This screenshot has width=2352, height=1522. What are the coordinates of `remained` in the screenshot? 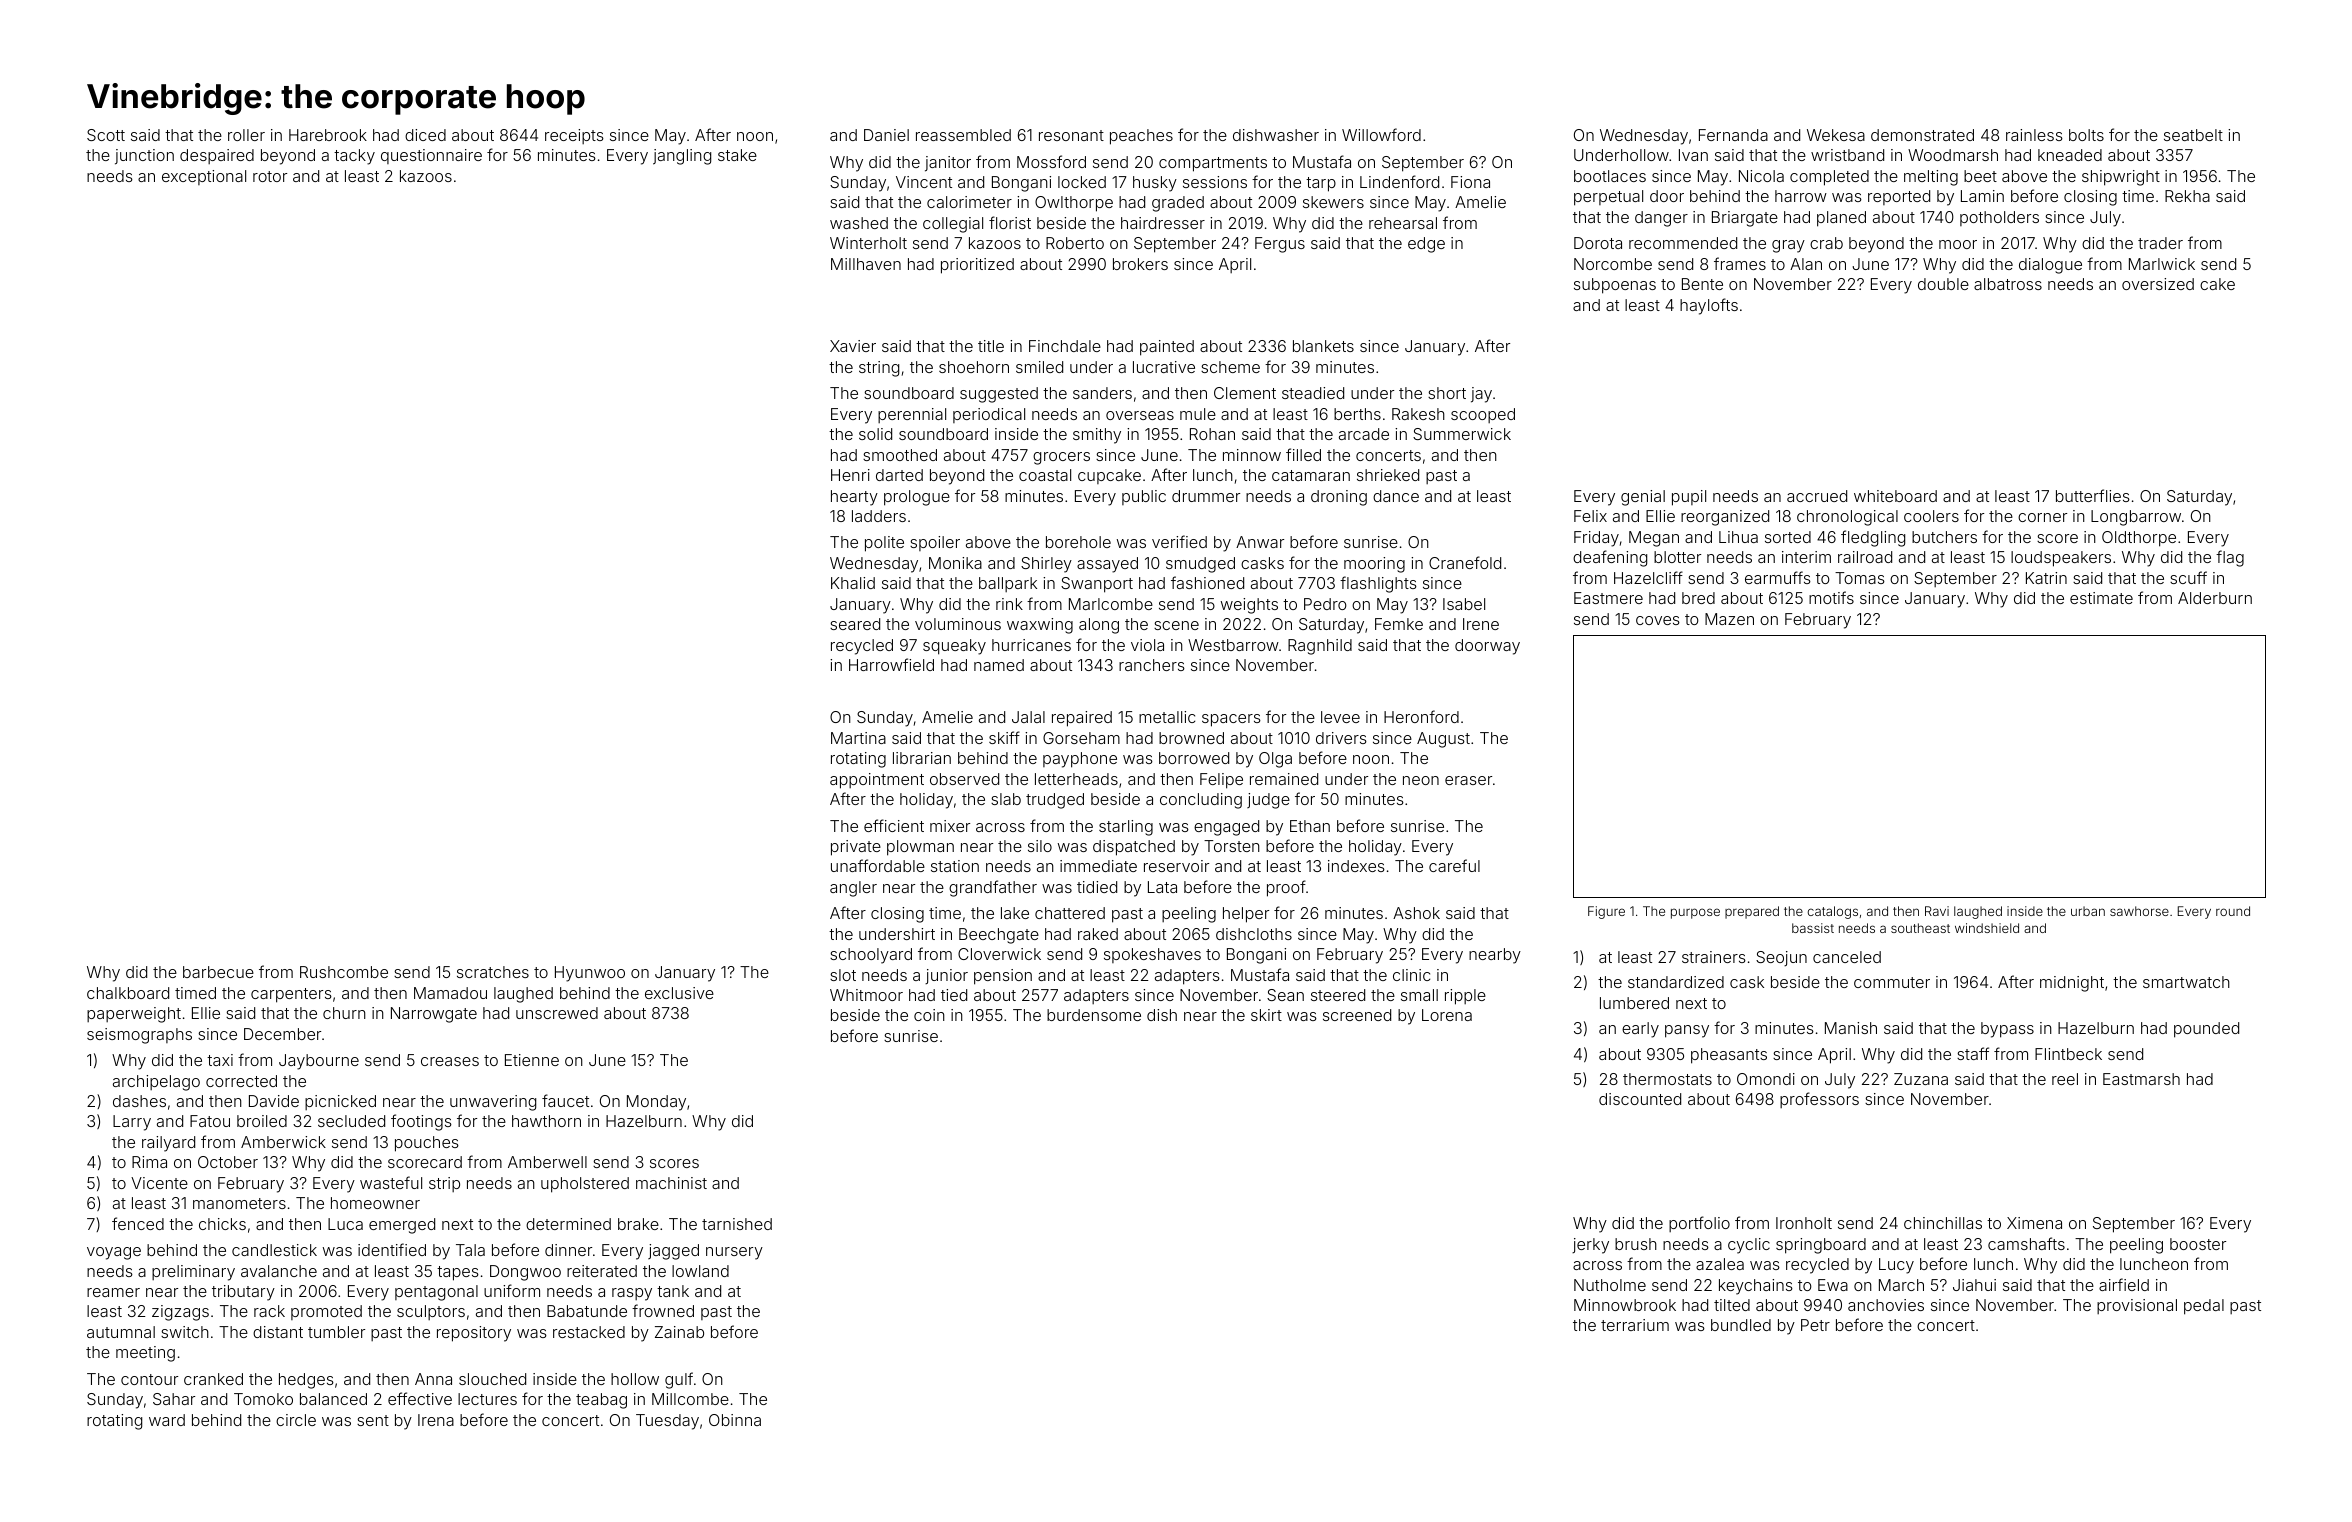 It's located at (1284, 779).
